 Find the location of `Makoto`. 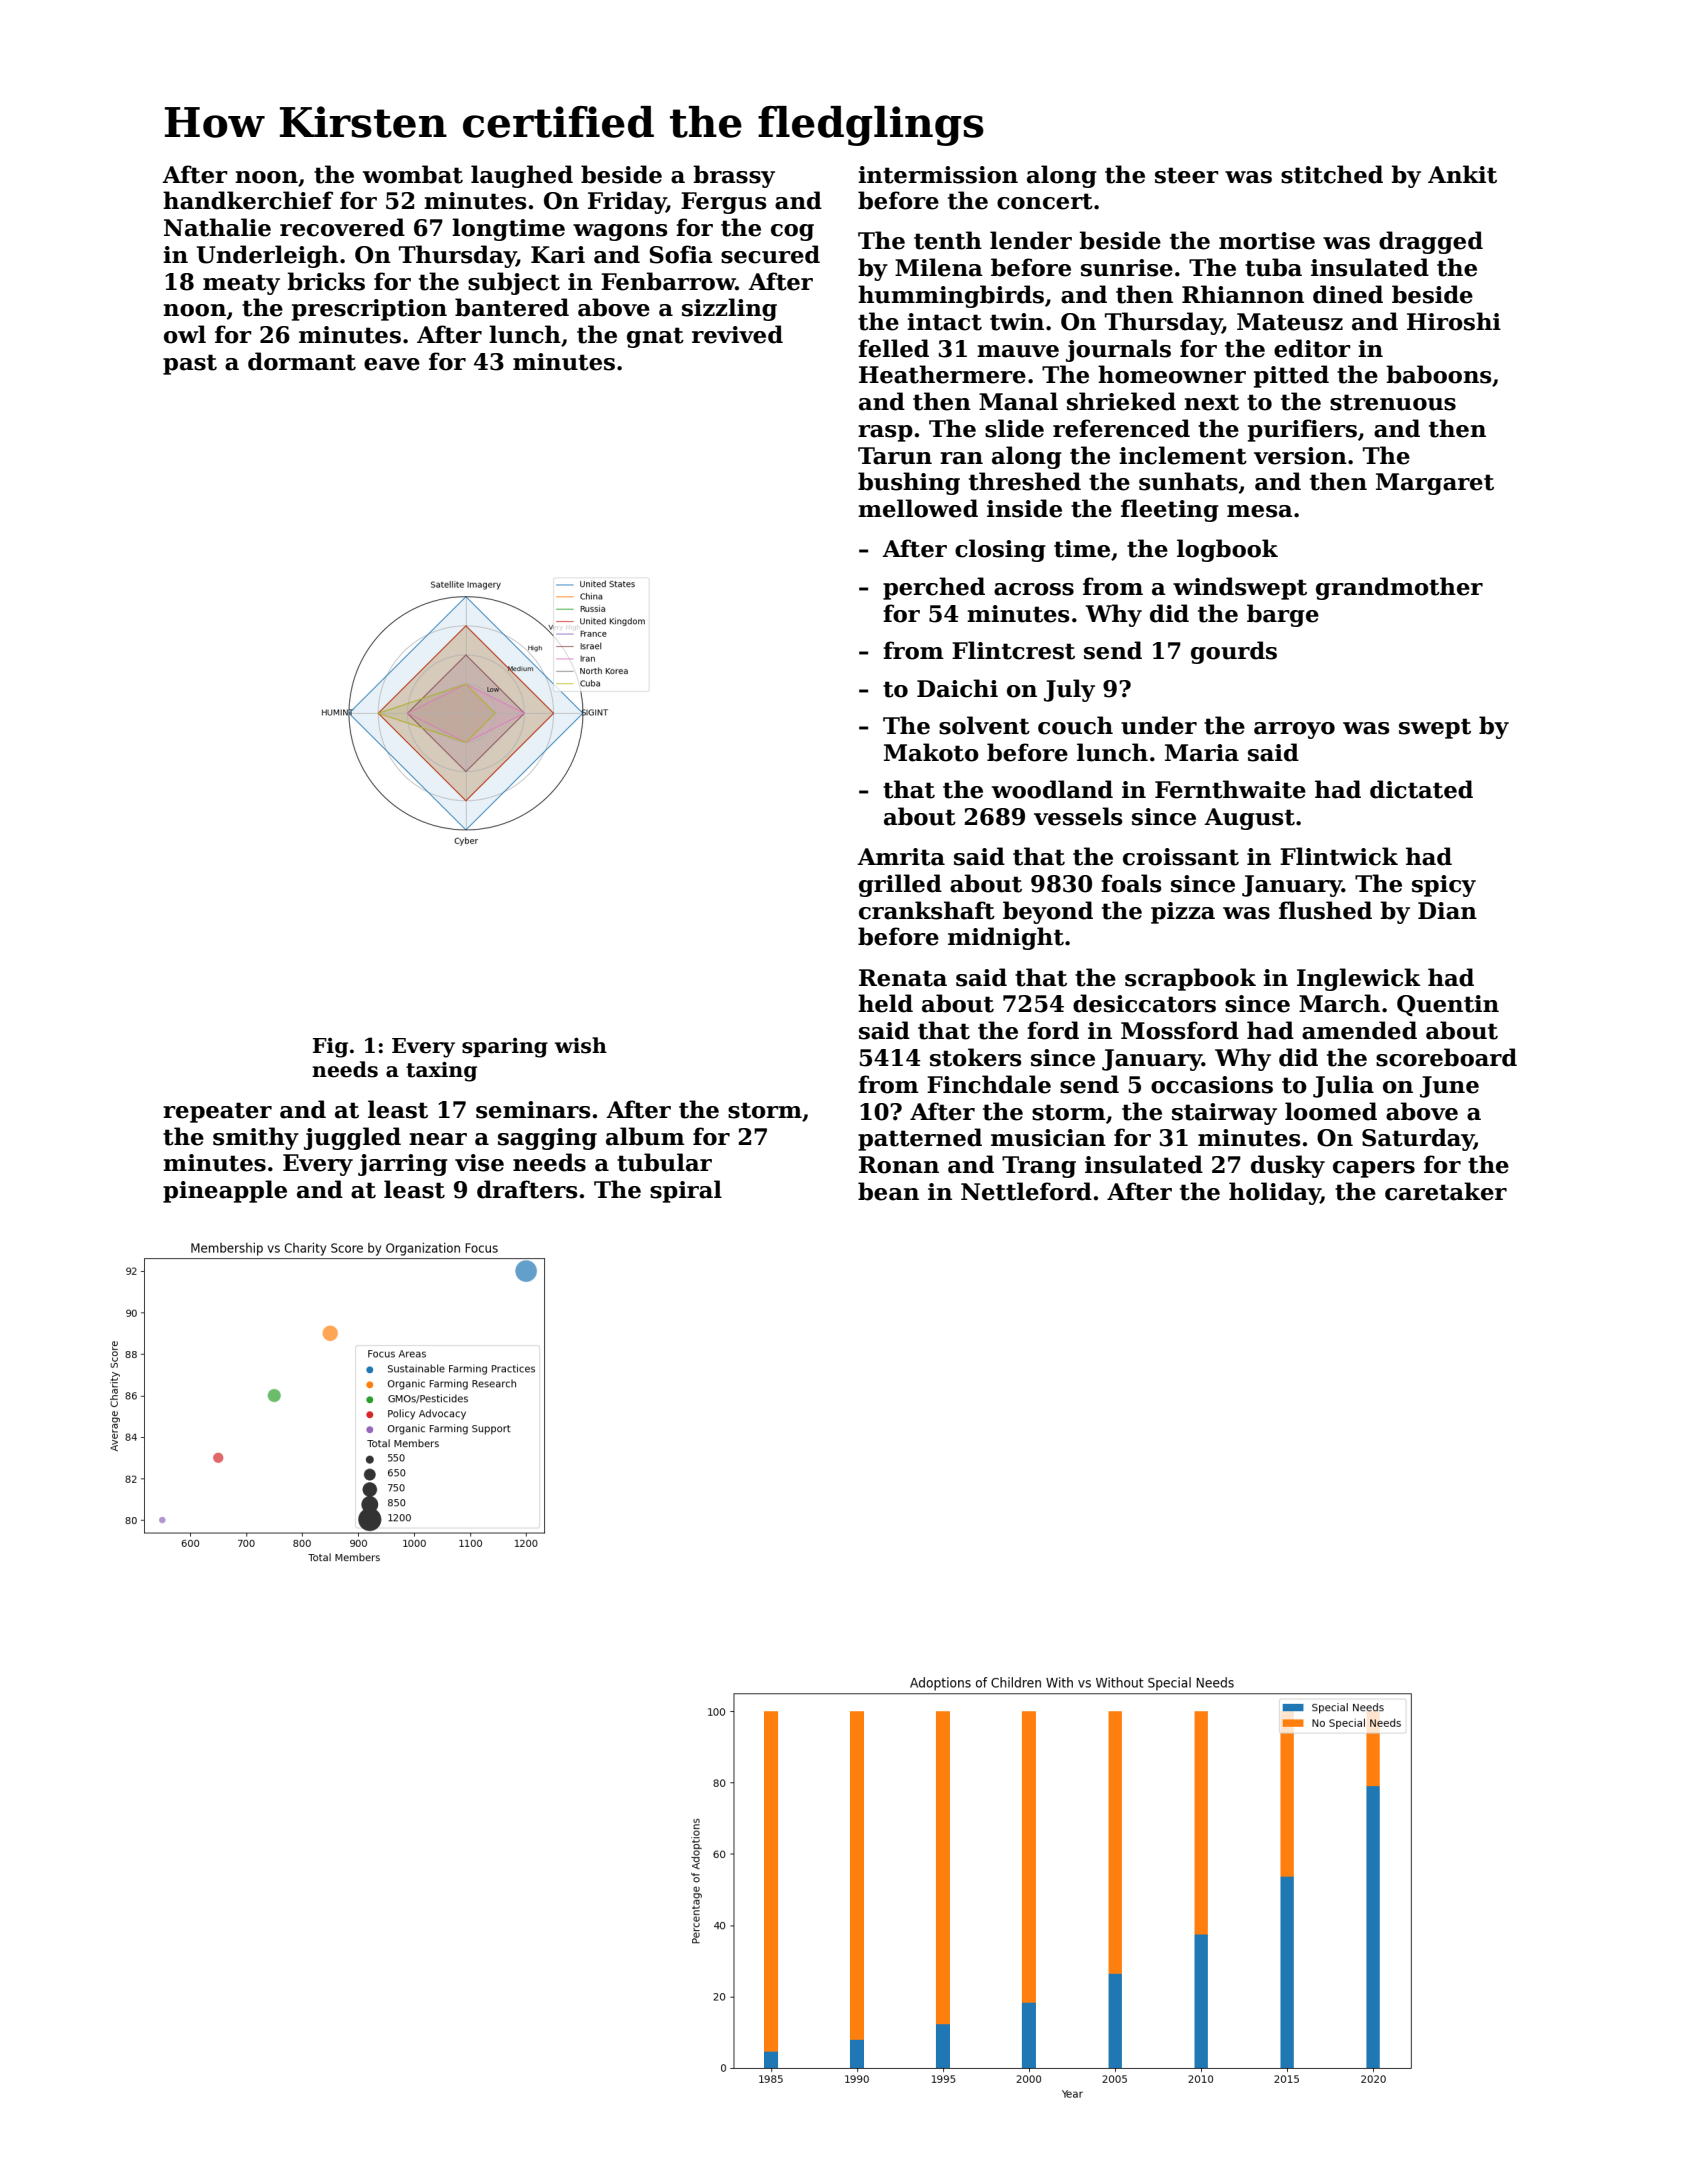

Makoto is located at coordinates (931, 752).
